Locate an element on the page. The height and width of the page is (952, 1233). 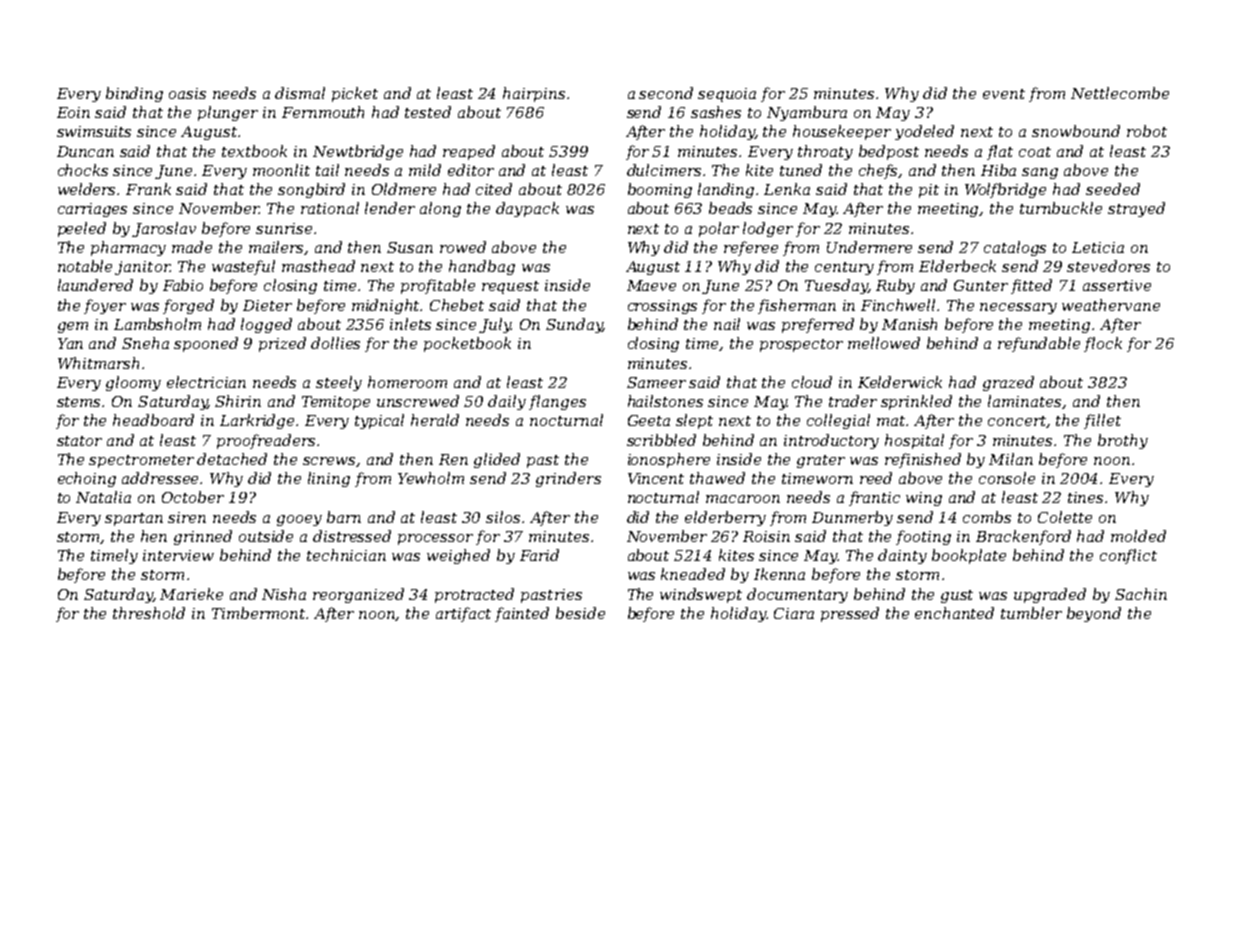
hairpins is located at coordinates (534, 94).
